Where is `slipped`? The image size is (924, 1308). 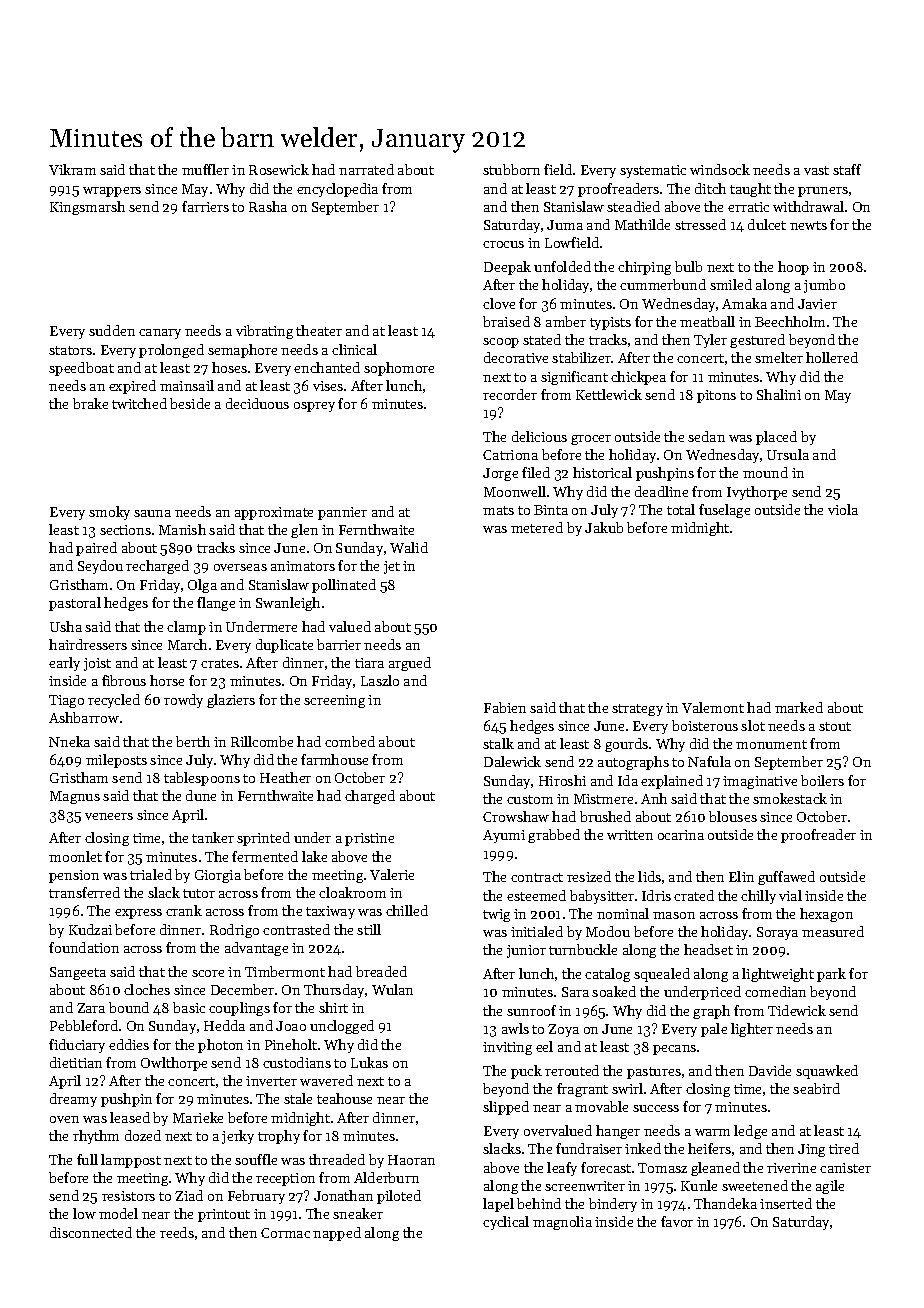 slipped is located at coordinates (506, 1108).
